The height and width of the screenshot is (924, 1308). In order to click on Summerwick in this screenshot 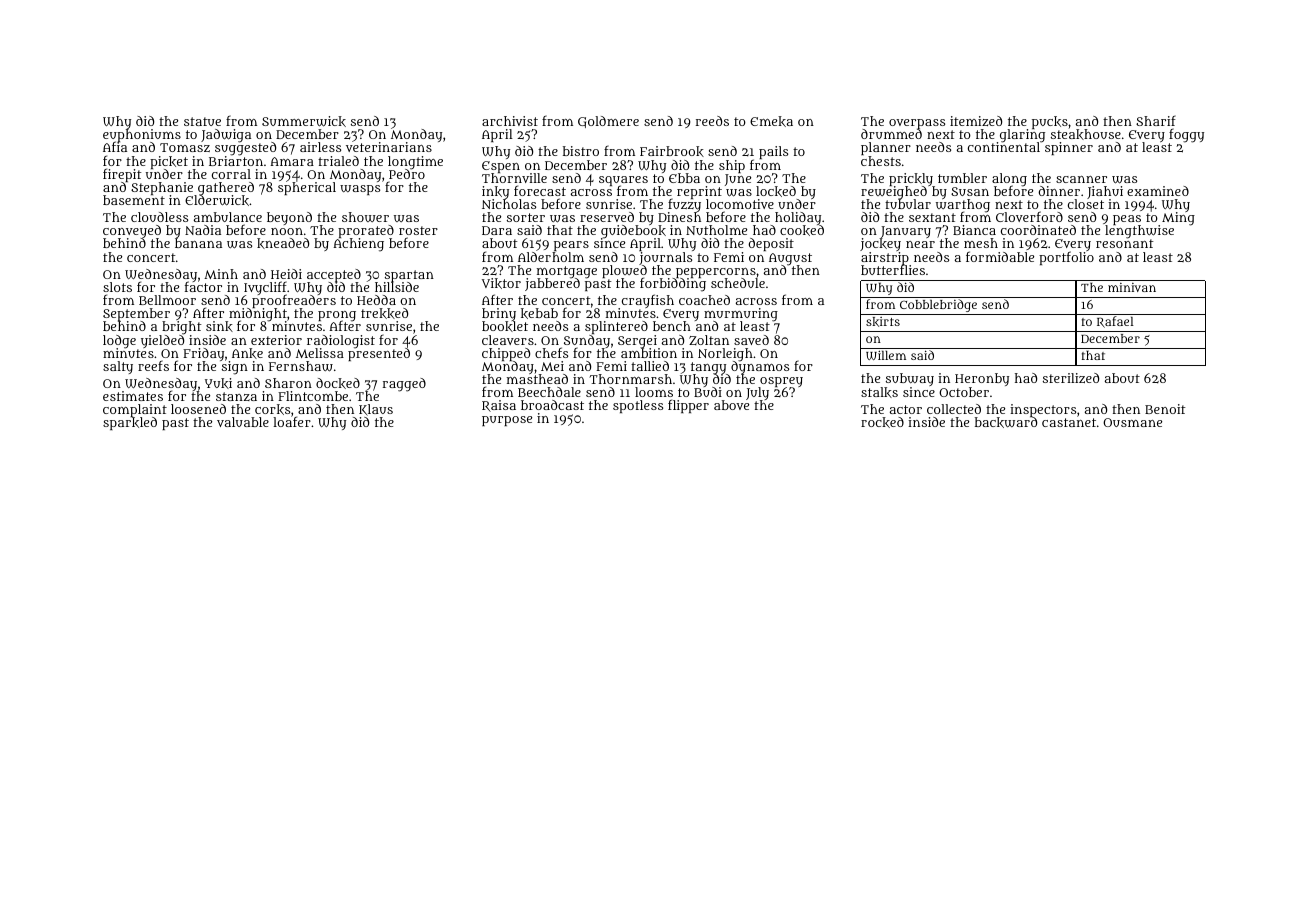, I will do `click(304, 121)`.
